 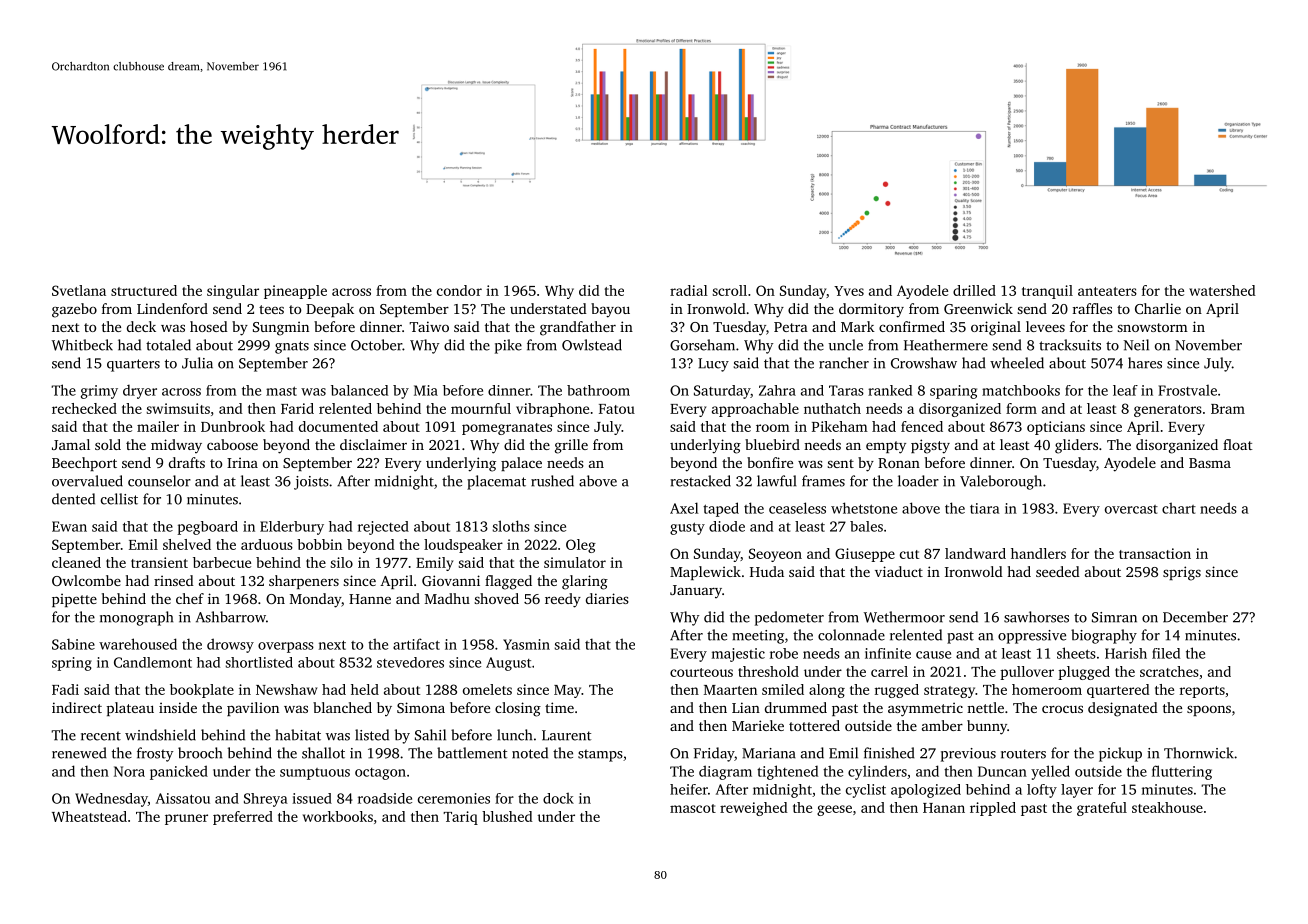 What do you see at coordinates (1152, 327) in the screenshot?
I see `snowstorm` at bounding box center [1152, 327].
